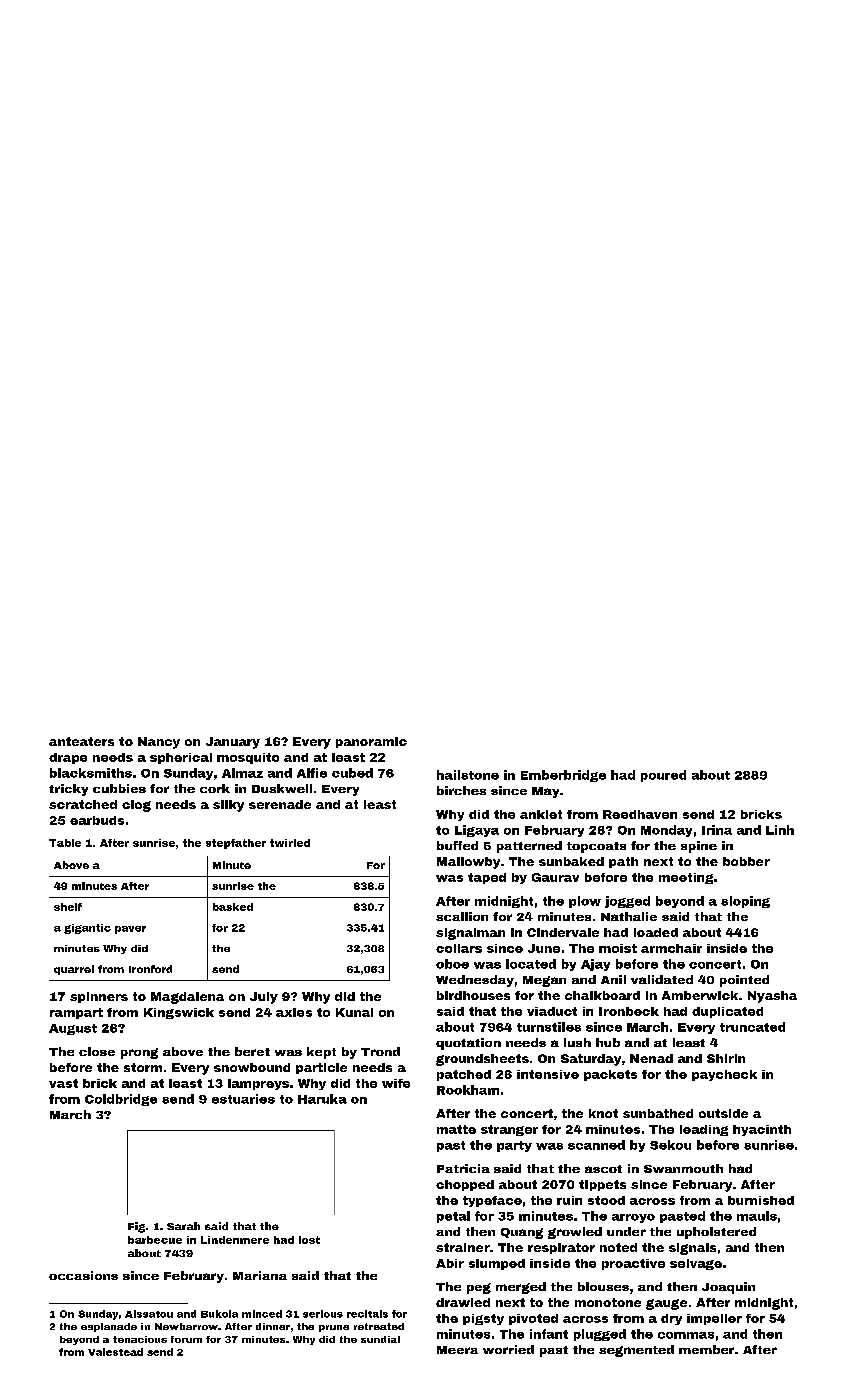 This screenshot has width=849, height=1400. What do you see at coordinates (563, 776) in the screenshot?
I see `Emberbridge` at bounding box center [563, 776].
